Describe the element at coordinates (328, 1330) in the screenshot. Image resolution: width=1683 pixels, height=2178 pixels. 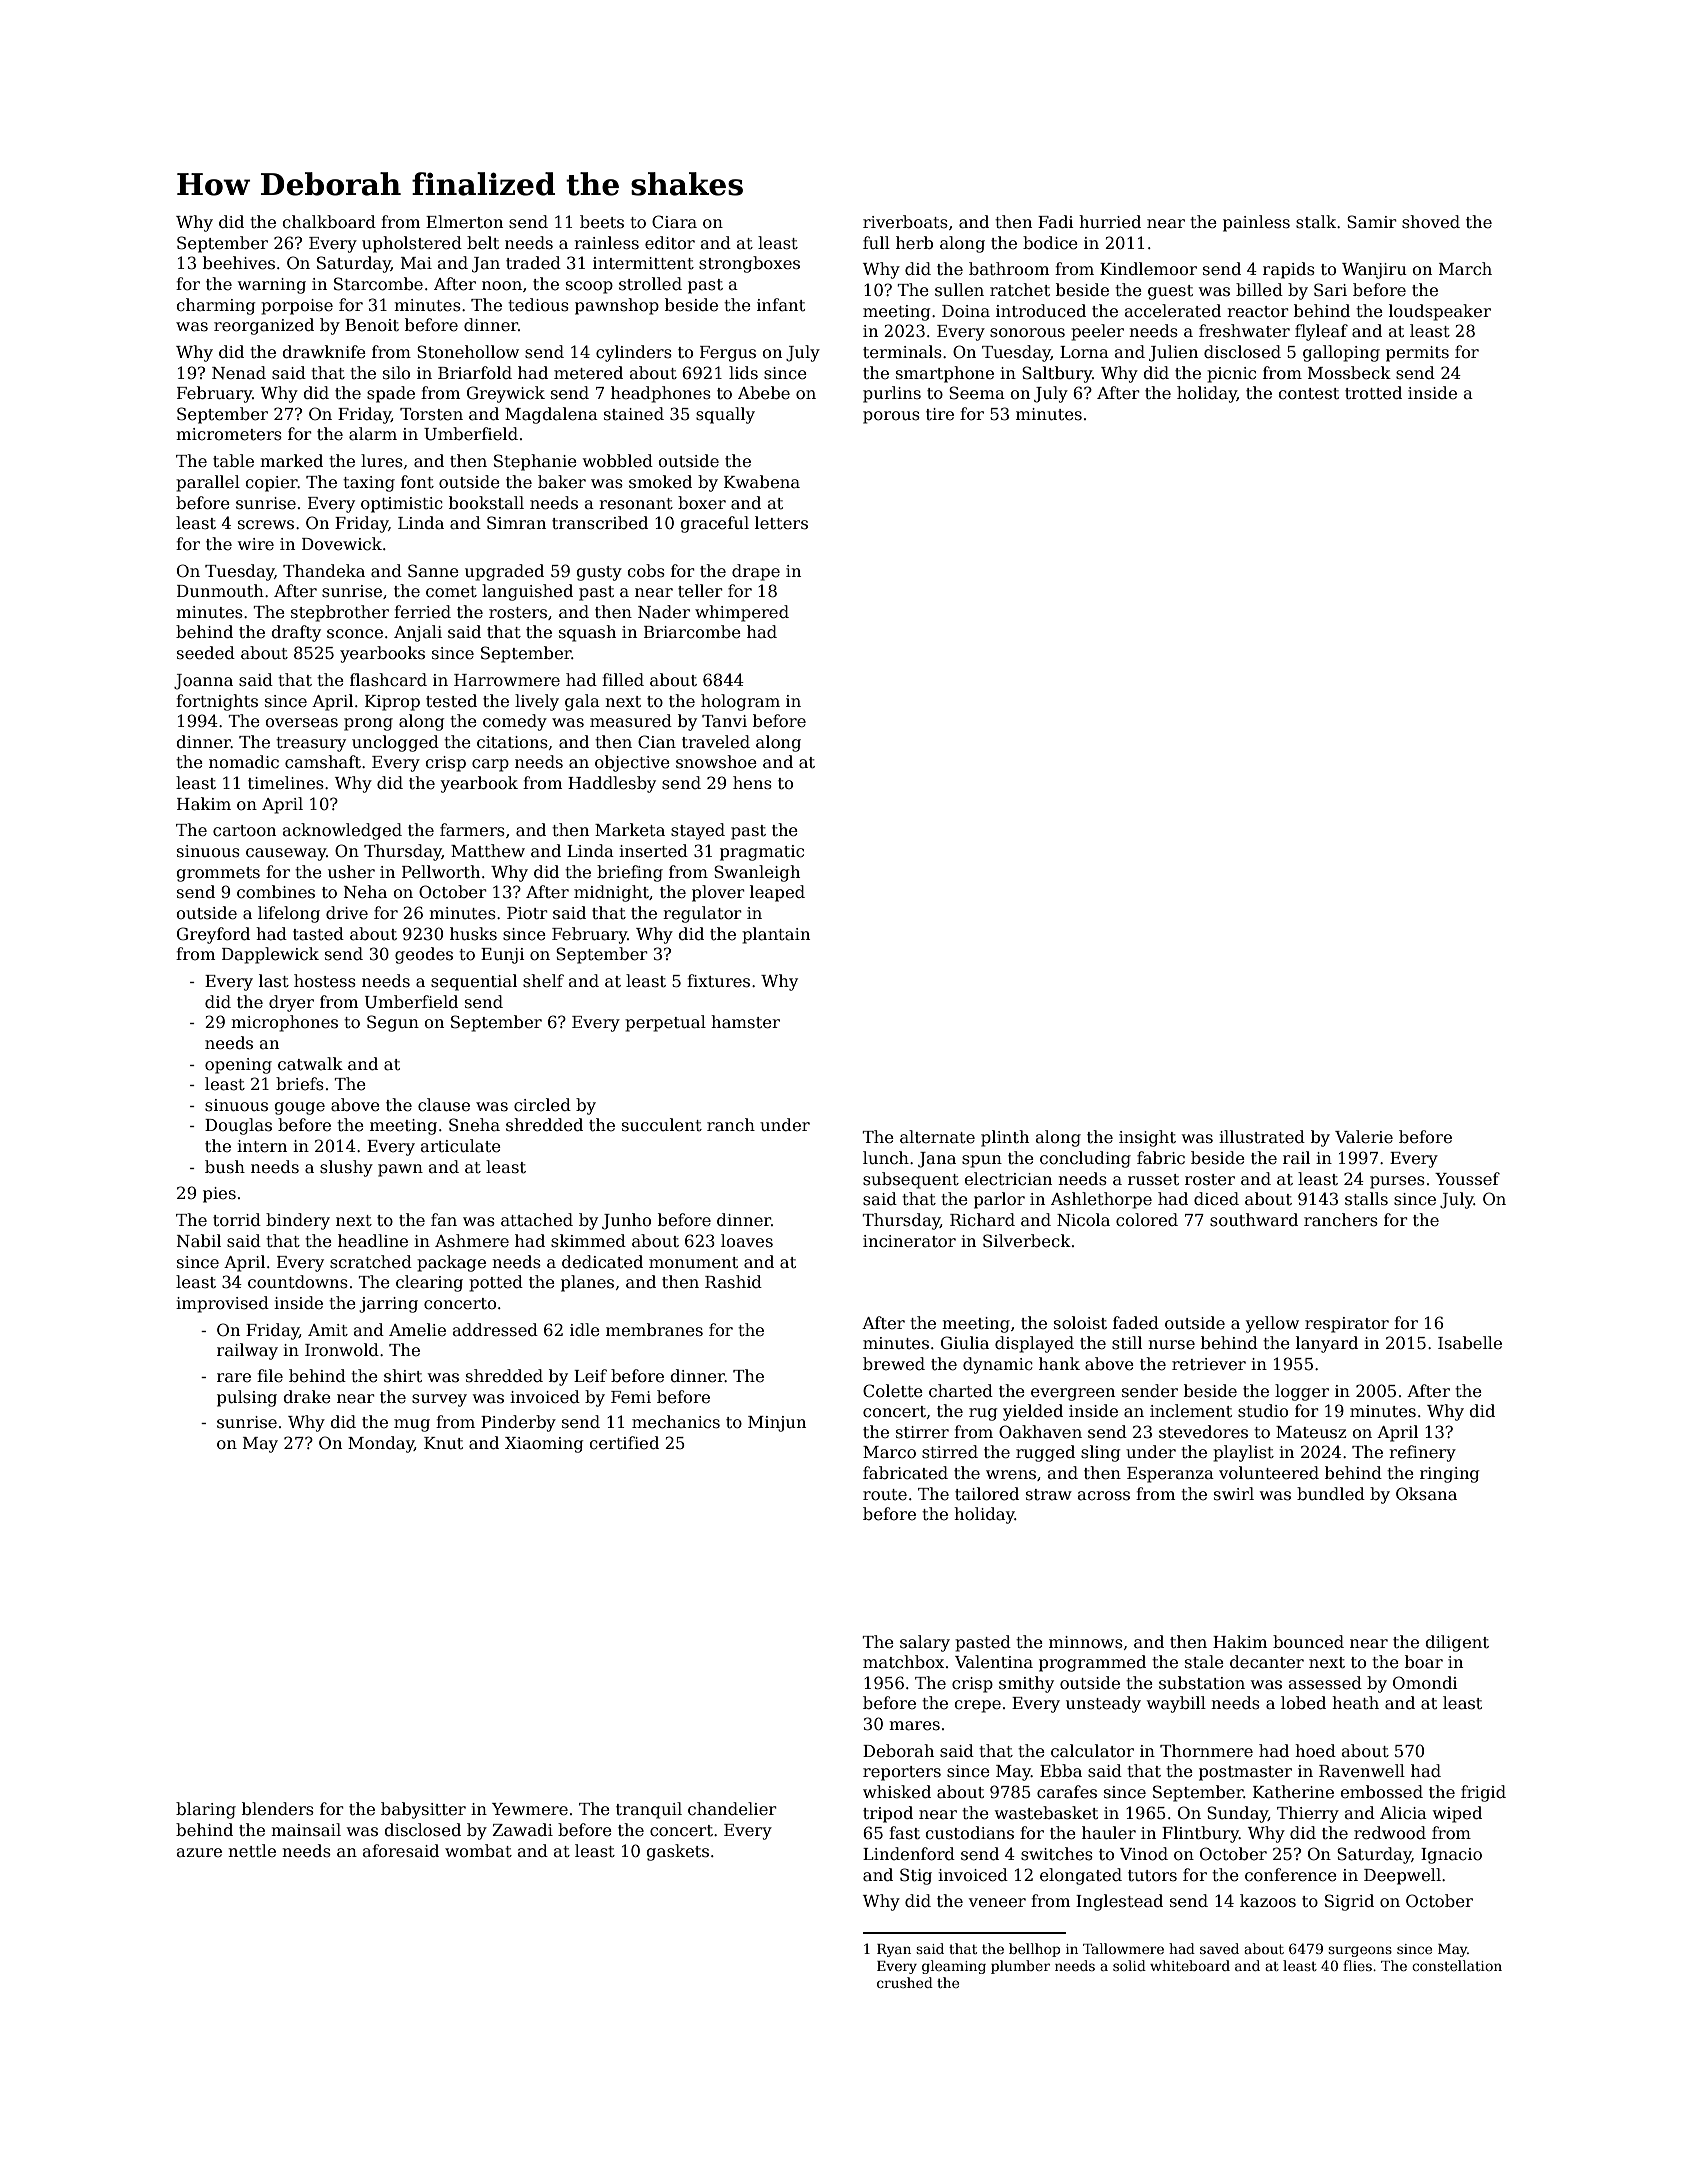
I see `Amit` at that location.
